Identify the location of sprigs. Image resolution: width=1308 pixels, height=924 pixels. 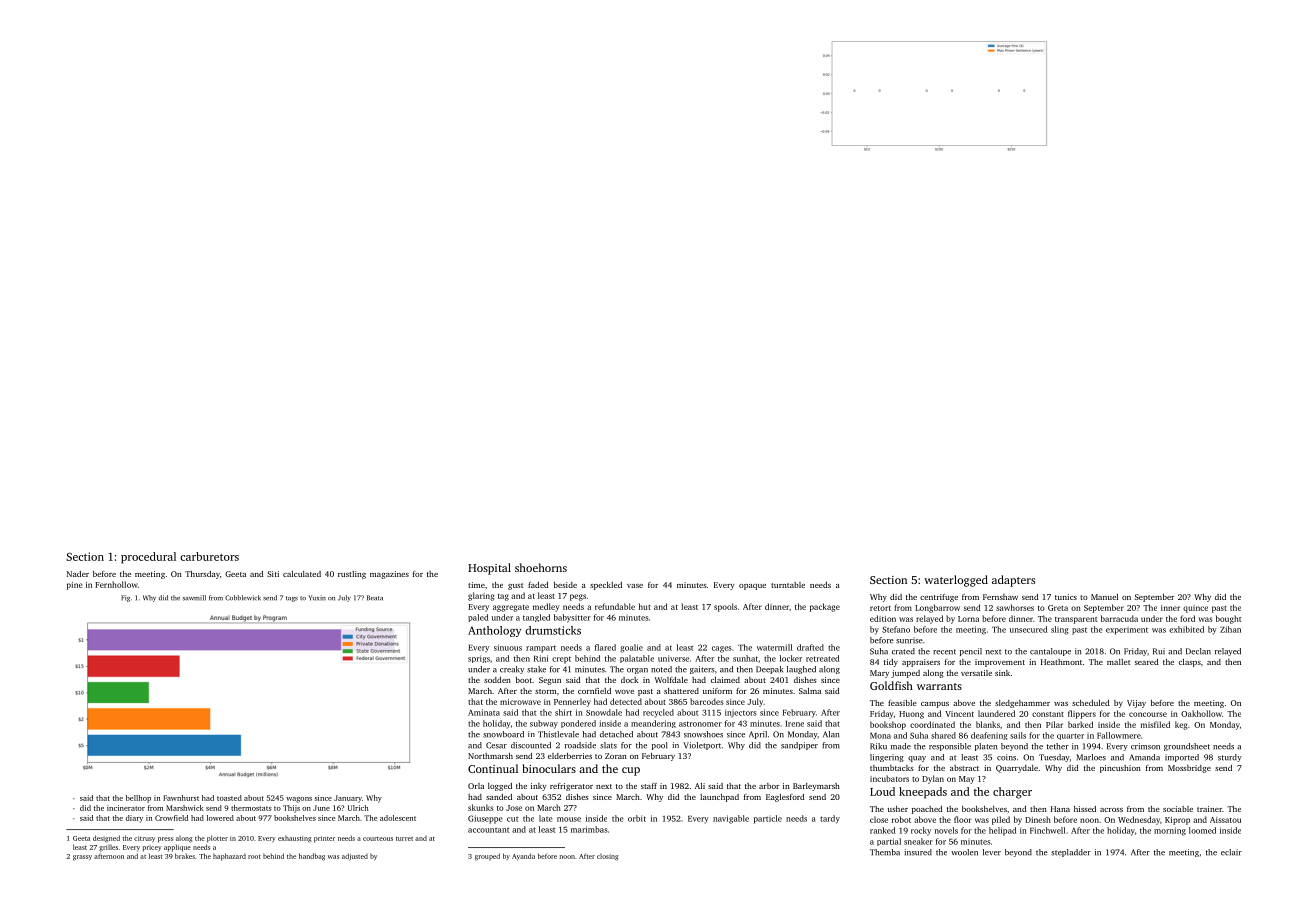
(479, 659).
